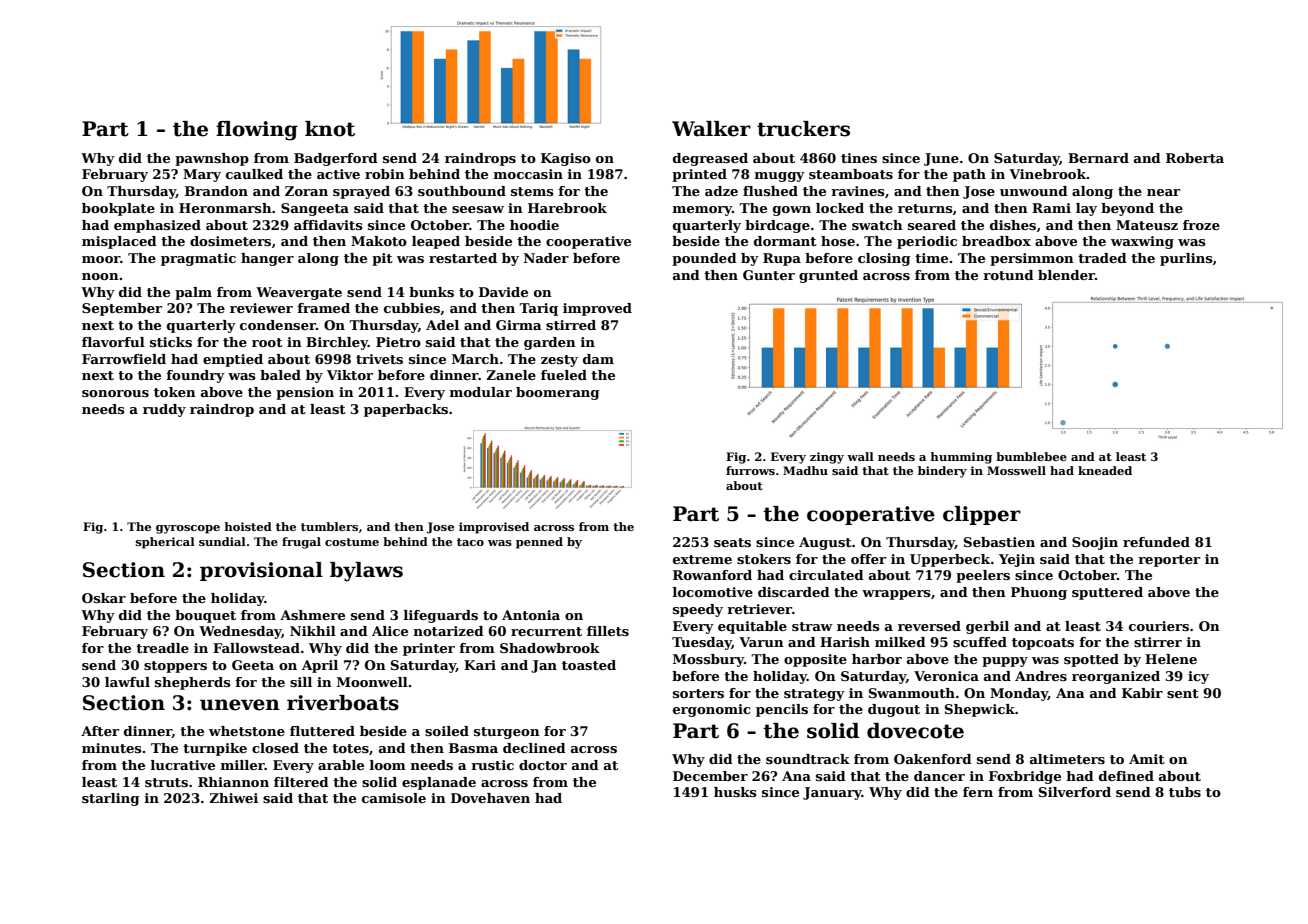  What do you see at coordinates (1066, 275) in the document?
I see `blender` at bounding box center [1066, 275].
